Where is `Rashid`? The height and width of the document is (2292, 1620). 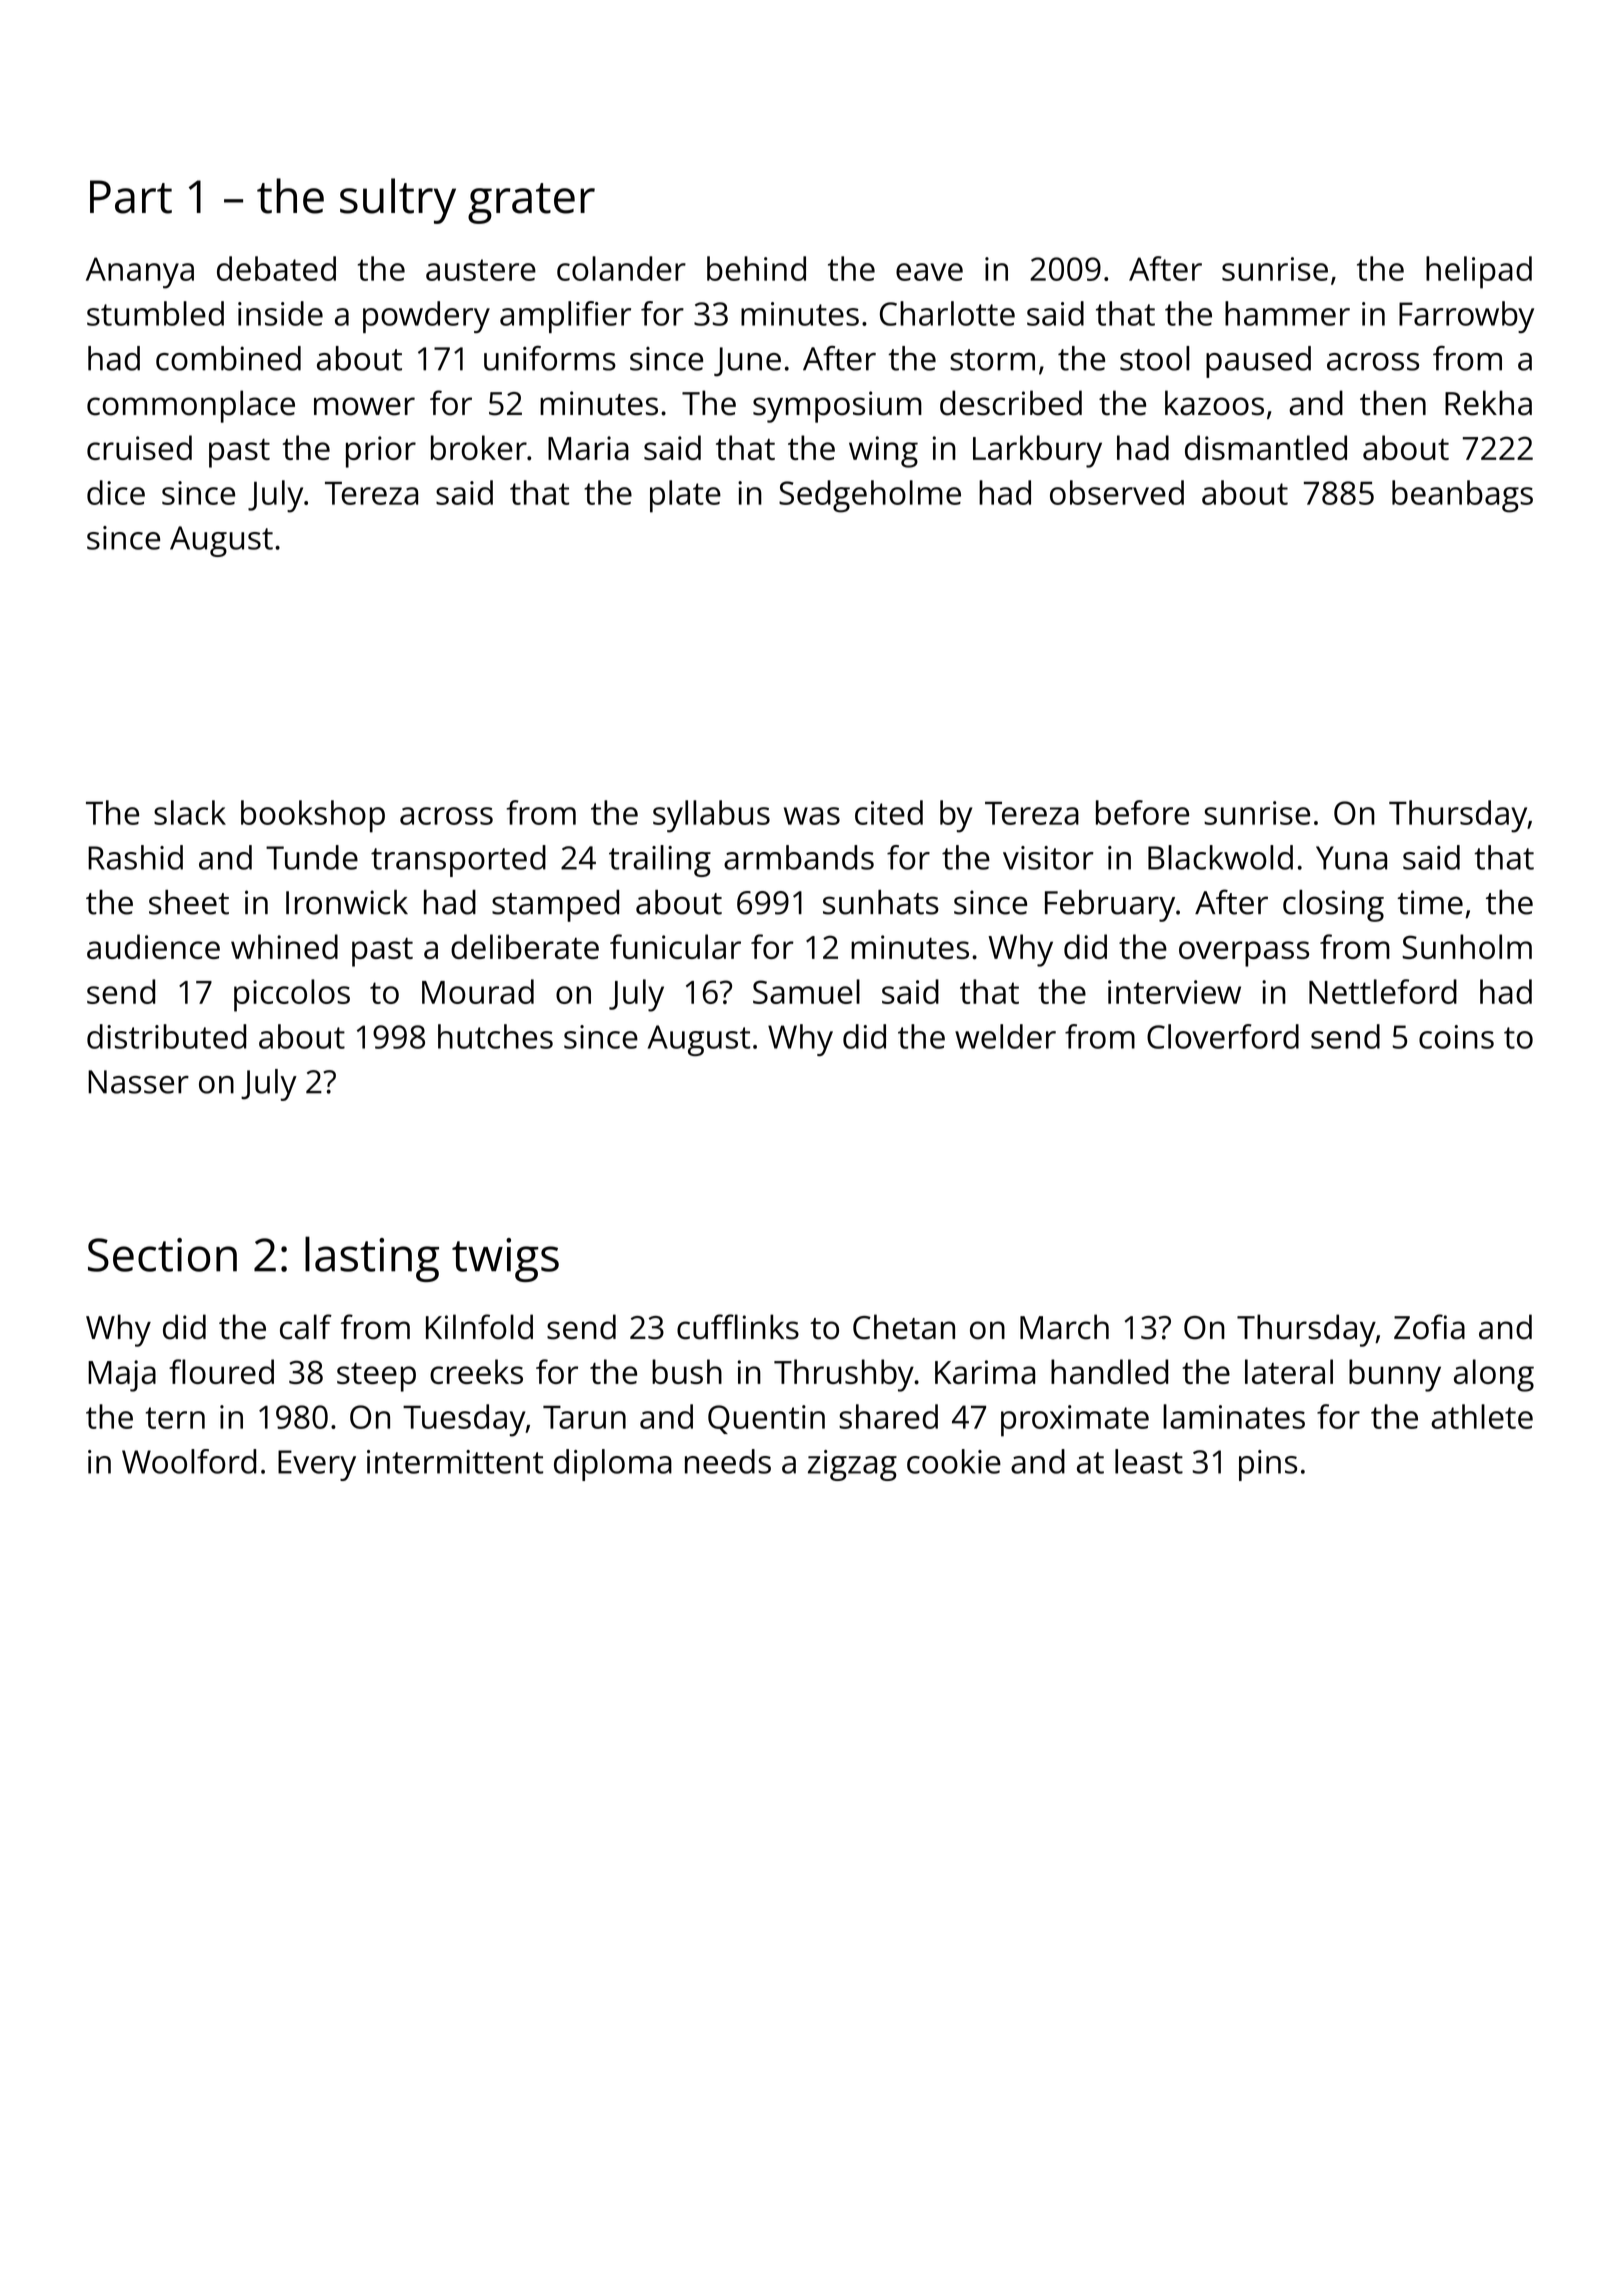 Rashid is located at coordinates (135, 857).
